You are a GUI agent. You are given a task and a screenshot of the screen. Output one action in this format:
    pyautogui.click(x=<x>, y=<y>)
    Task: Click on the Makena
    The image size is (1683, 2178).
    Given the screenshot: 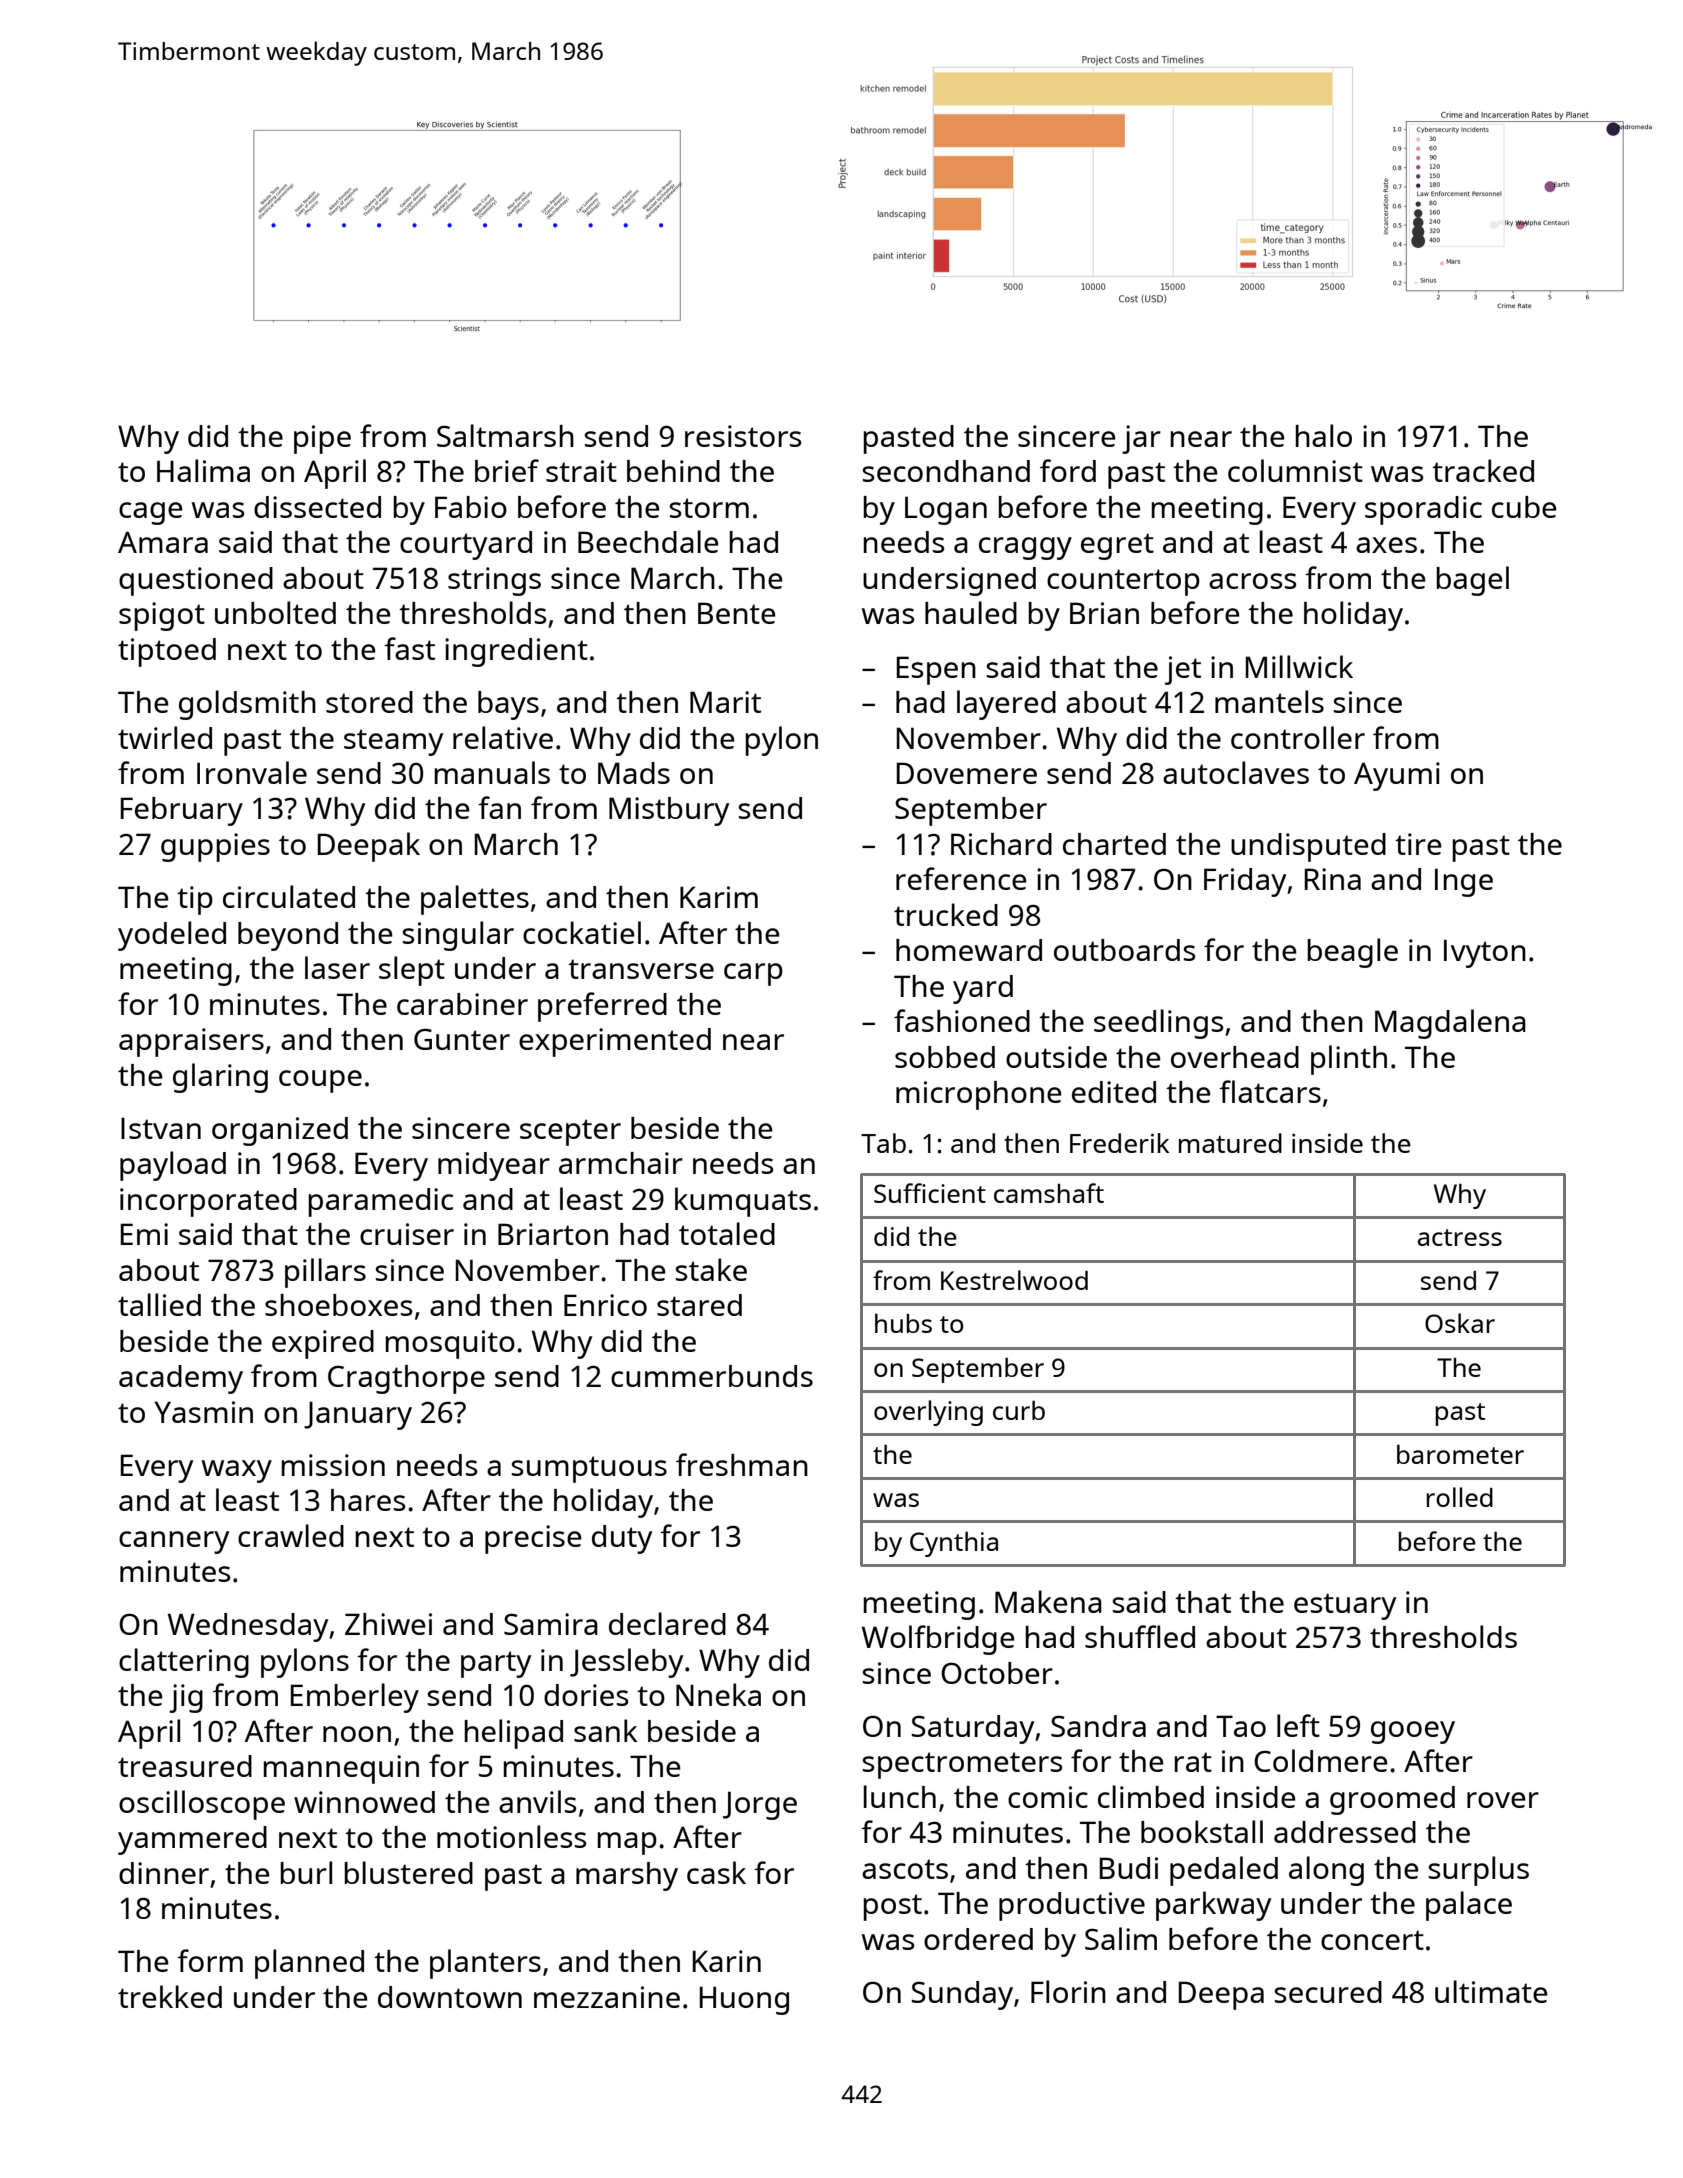 What is the action you would take?
    pyautogui.click(x=1048, y=1601)
